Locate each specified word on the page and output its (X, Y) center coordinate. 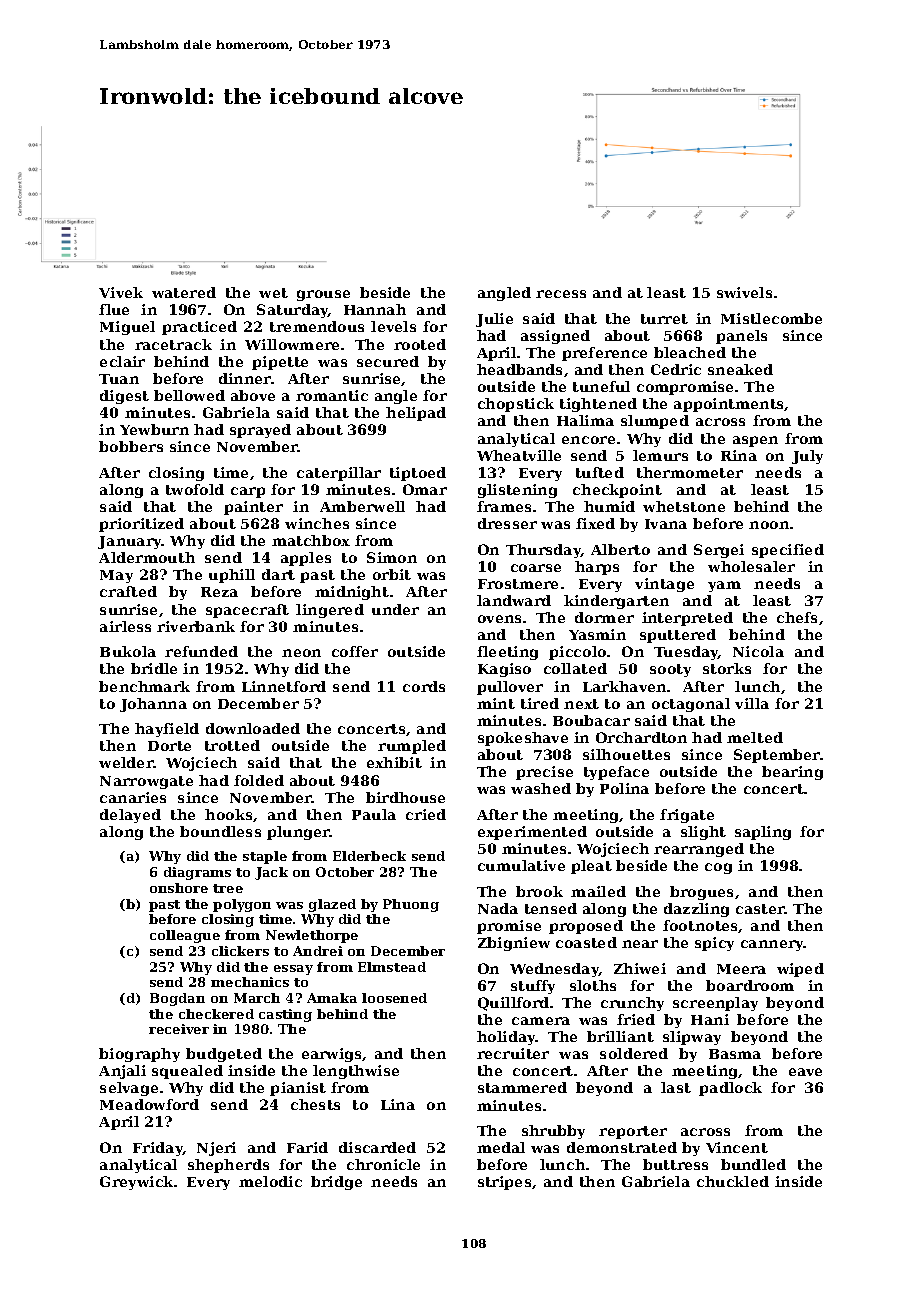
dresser (507, 523)
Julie (494, 320)
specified (788, 551)
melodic (270, 1181)
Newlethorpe (312, 936)
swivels (744, 292)
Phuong (411, 905)
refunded (201, 651)
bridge (336, 1183)
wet (273, 293)
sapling (763, 833)
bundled (753, 1164)
